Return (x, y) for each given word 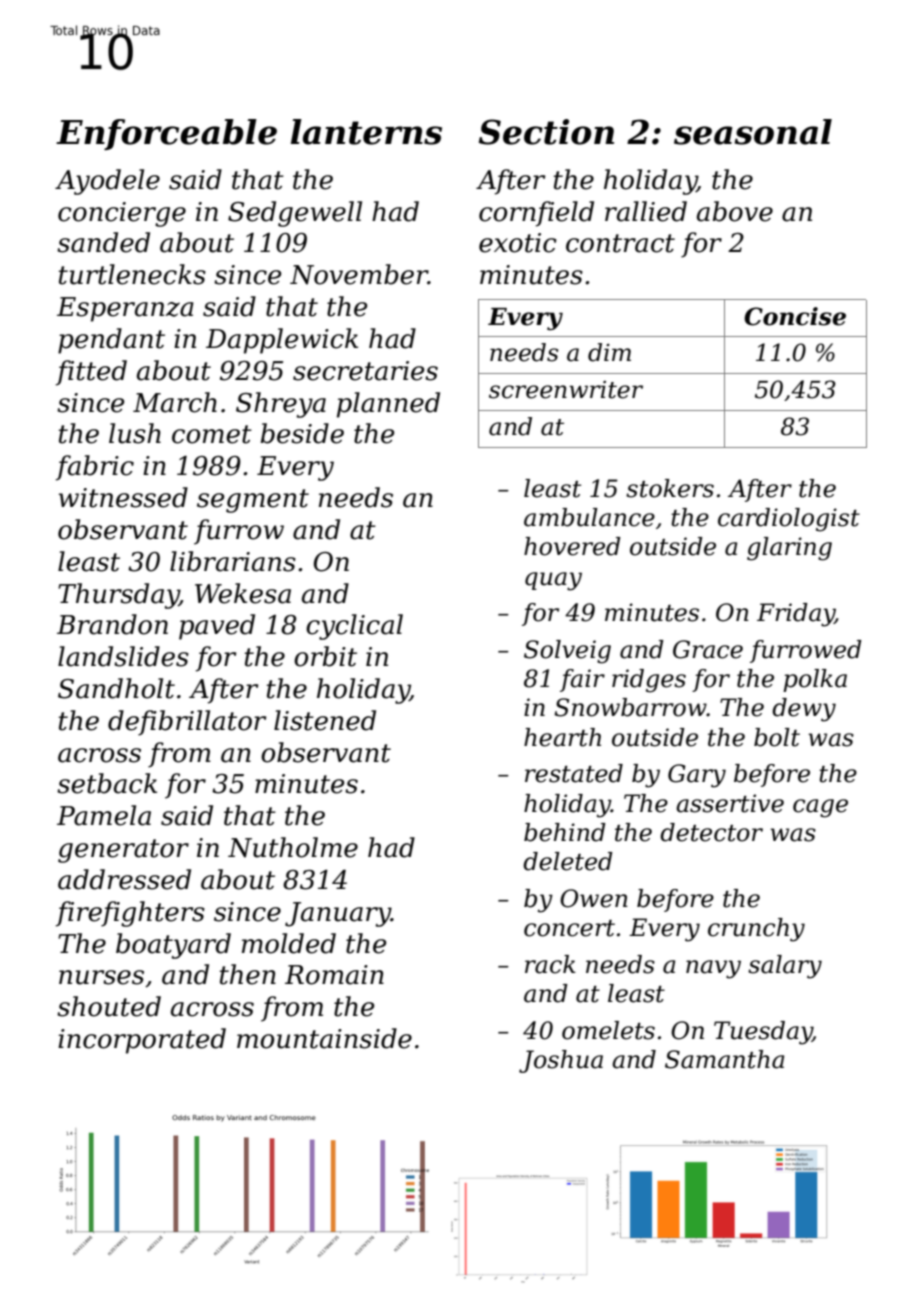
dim (609, 352)
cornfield (536, 214)
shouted (109, 1006)
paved (217, 627)
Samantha (724, 1059)
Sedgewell (295, 214)
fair (582, 680)
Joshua (561, 1061)
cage (820, 808)
